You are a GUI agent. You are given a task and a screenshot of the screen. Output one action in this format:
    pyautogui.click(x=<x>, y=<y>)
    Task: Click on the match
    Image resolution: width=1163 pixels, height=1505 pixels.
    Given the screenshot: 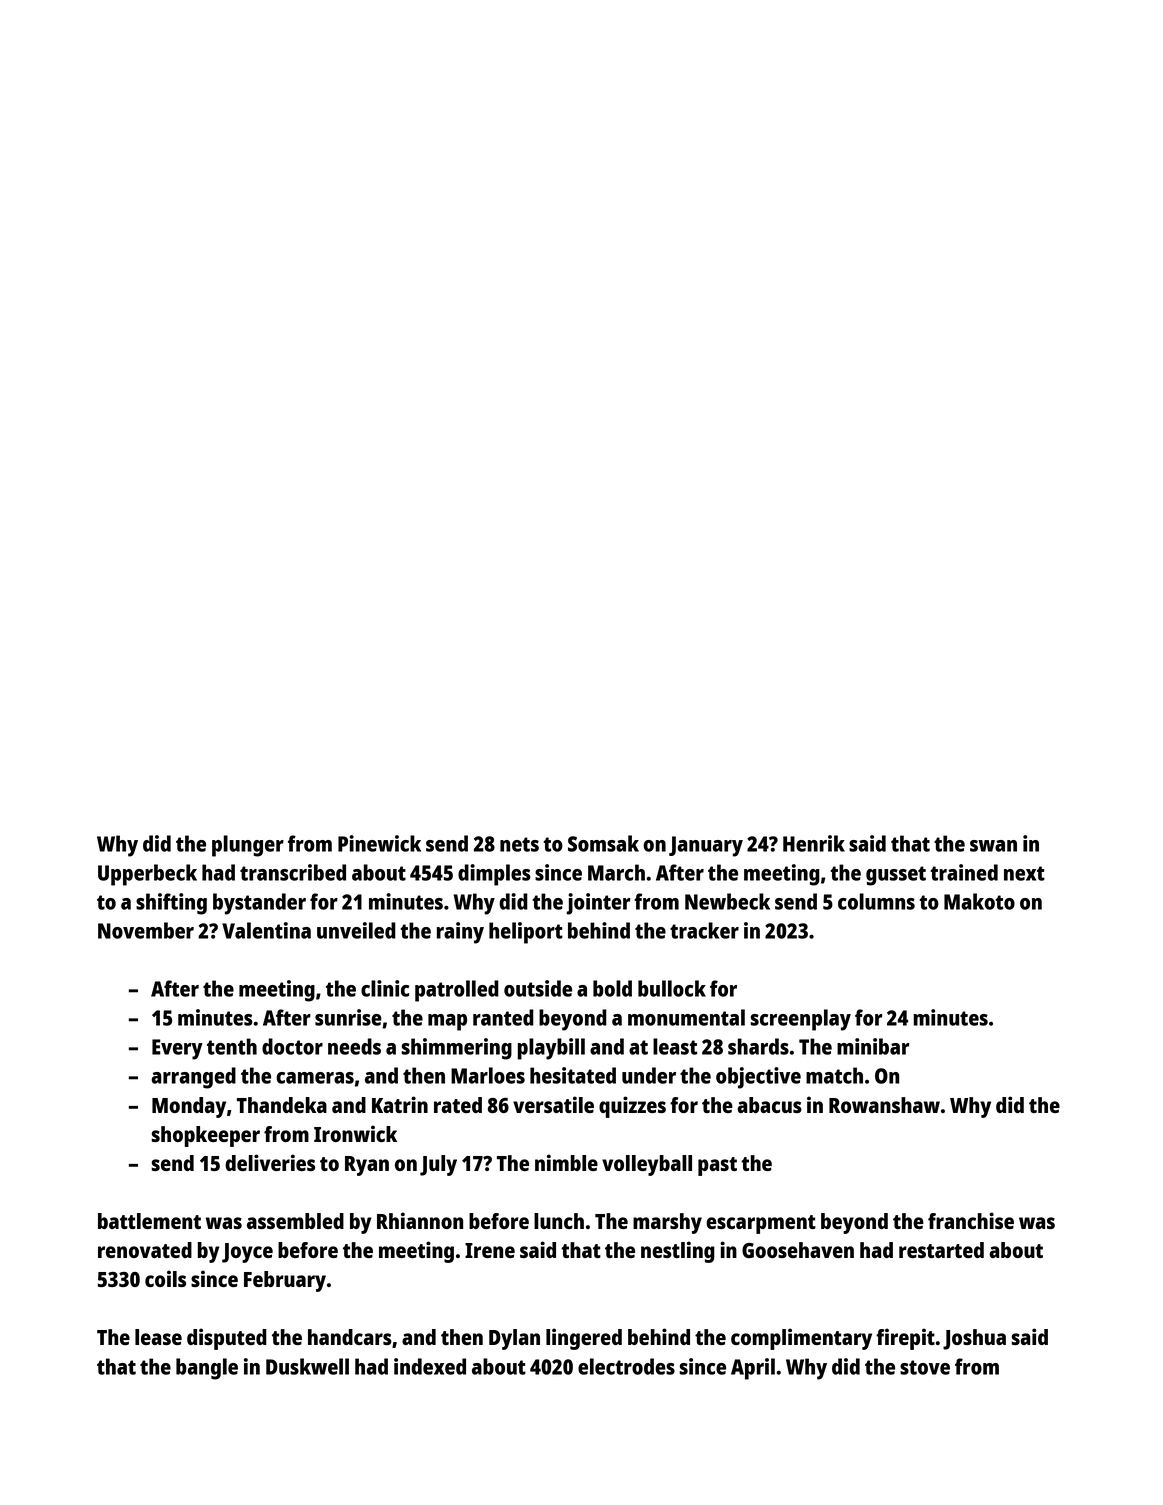 What is the action you would take?
    pyautogui.click(x=834, y=1075)
